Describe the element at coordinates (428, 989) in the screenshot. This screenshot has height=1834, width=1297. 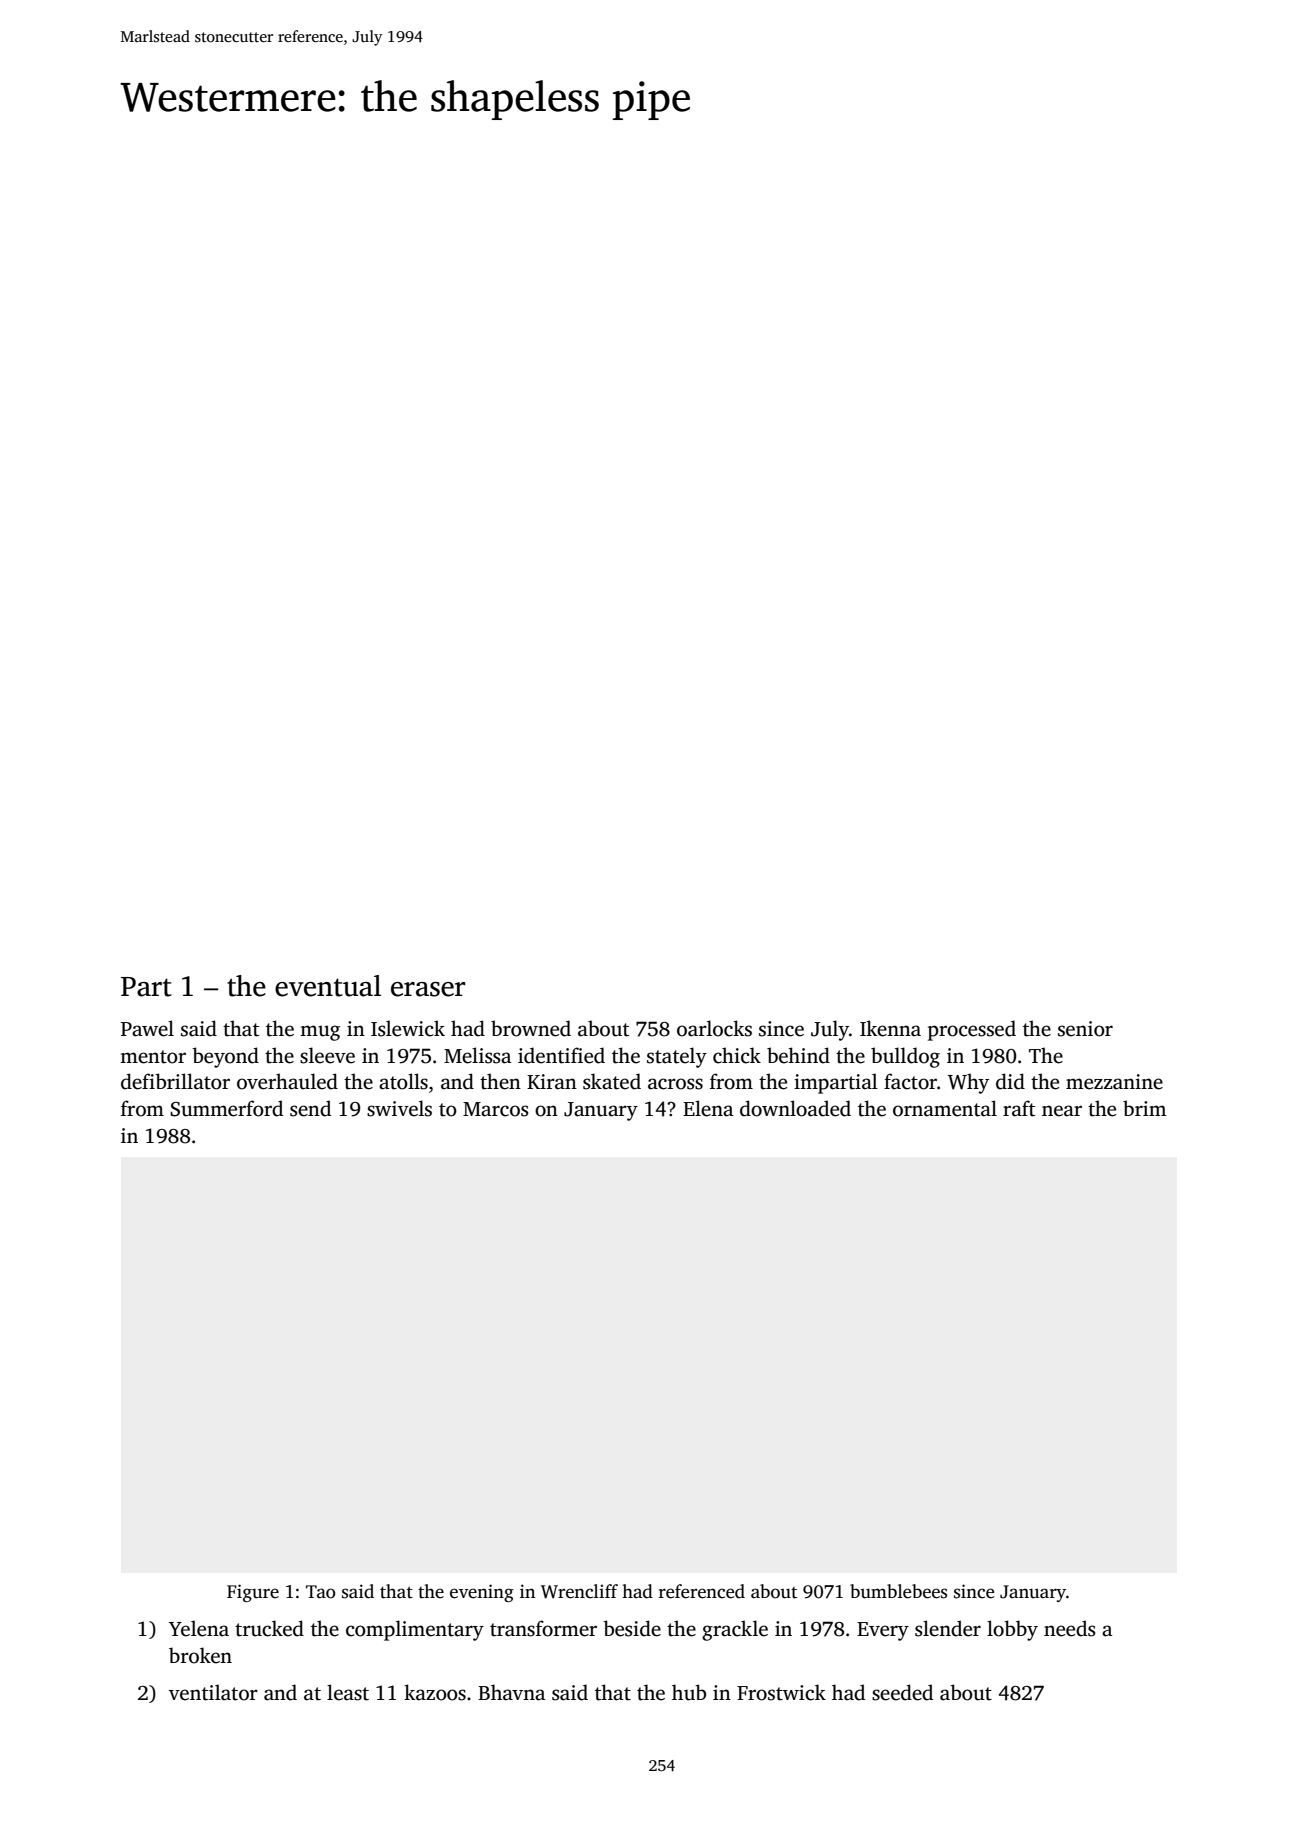
I see `eraser` at that location.
